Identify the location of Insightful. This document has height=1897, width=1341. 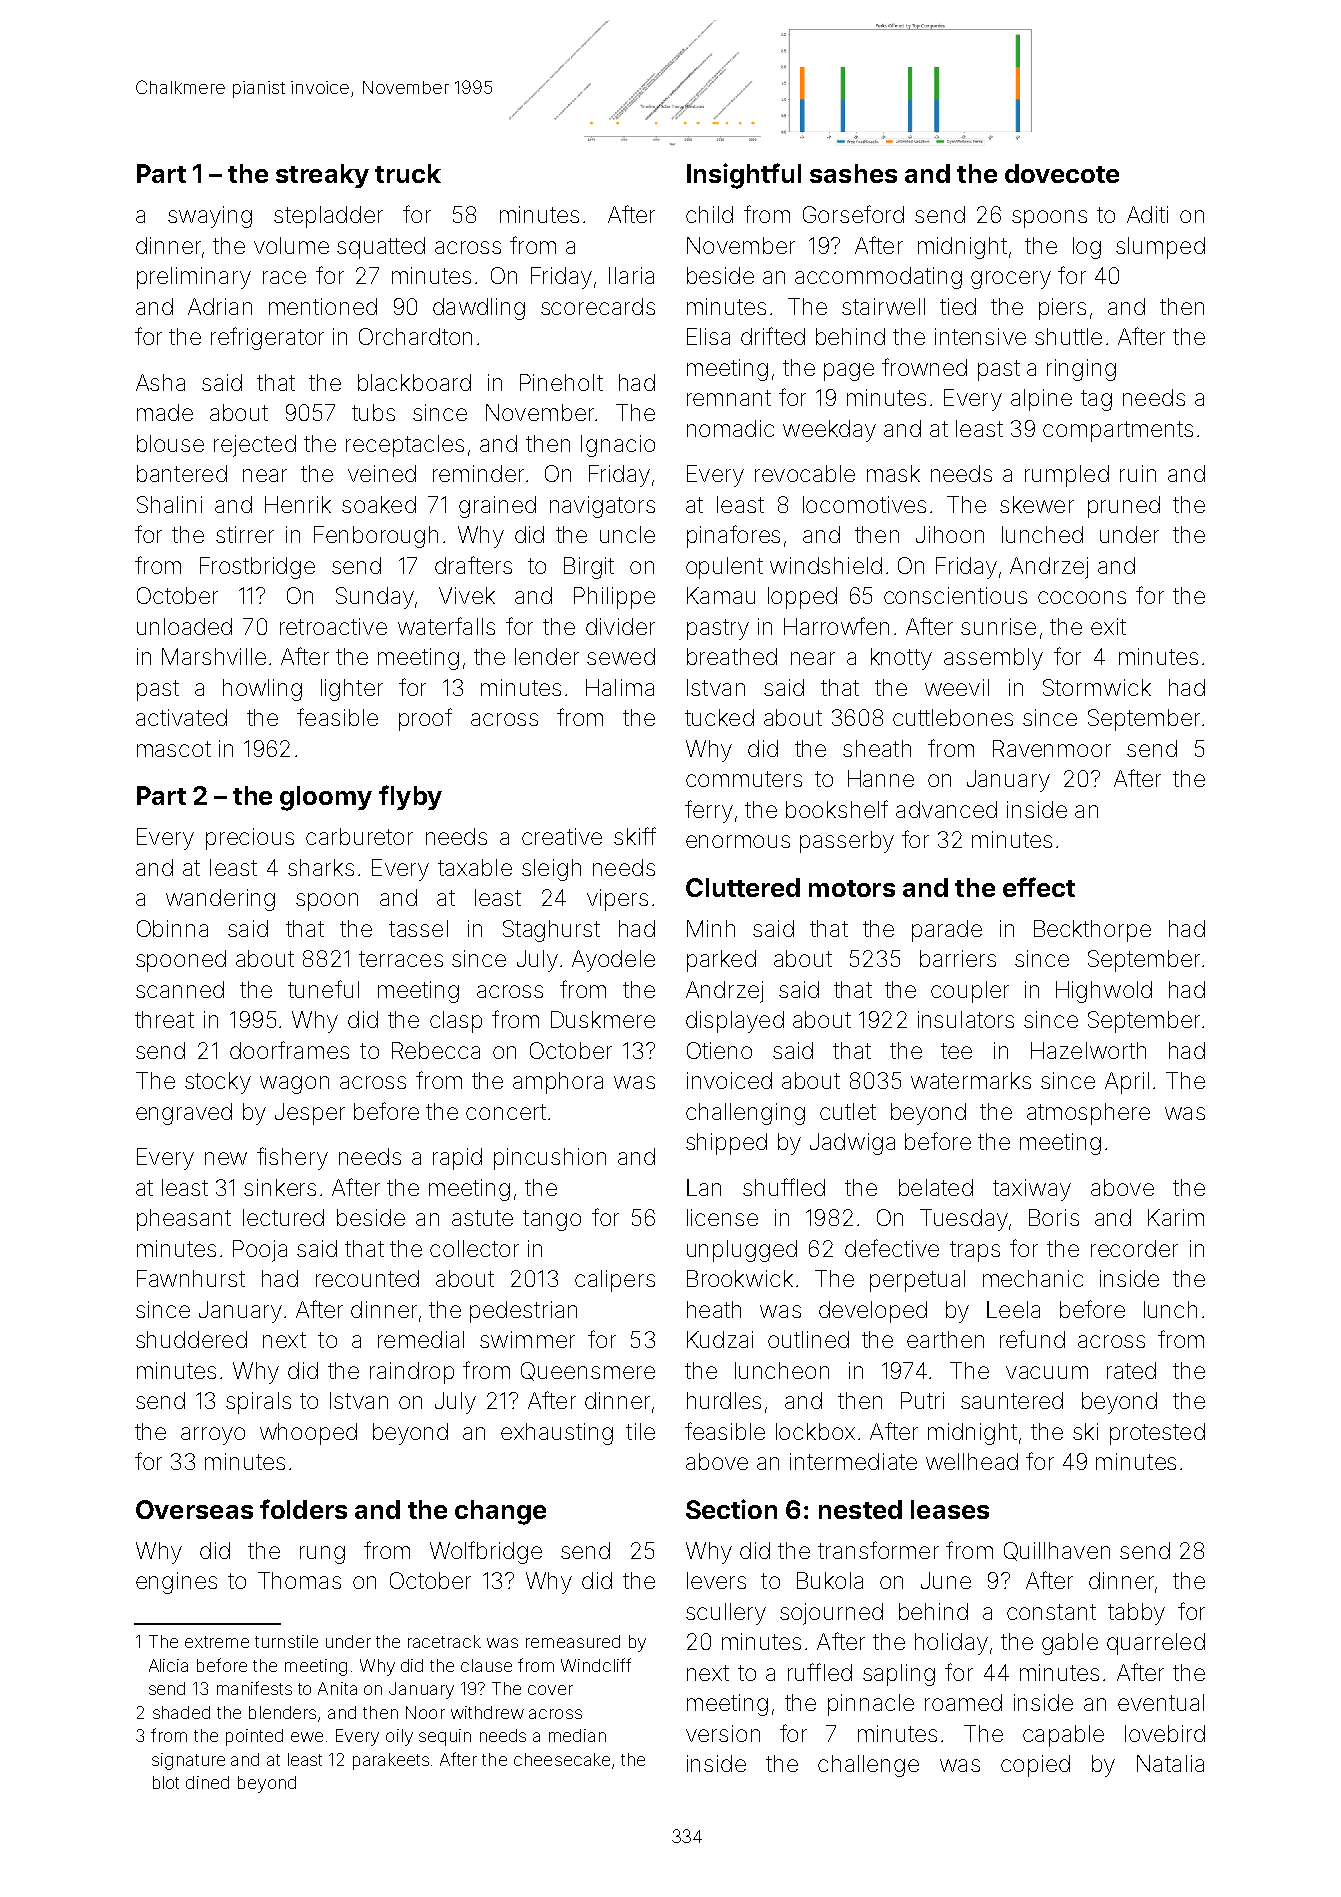
(744, 176).
